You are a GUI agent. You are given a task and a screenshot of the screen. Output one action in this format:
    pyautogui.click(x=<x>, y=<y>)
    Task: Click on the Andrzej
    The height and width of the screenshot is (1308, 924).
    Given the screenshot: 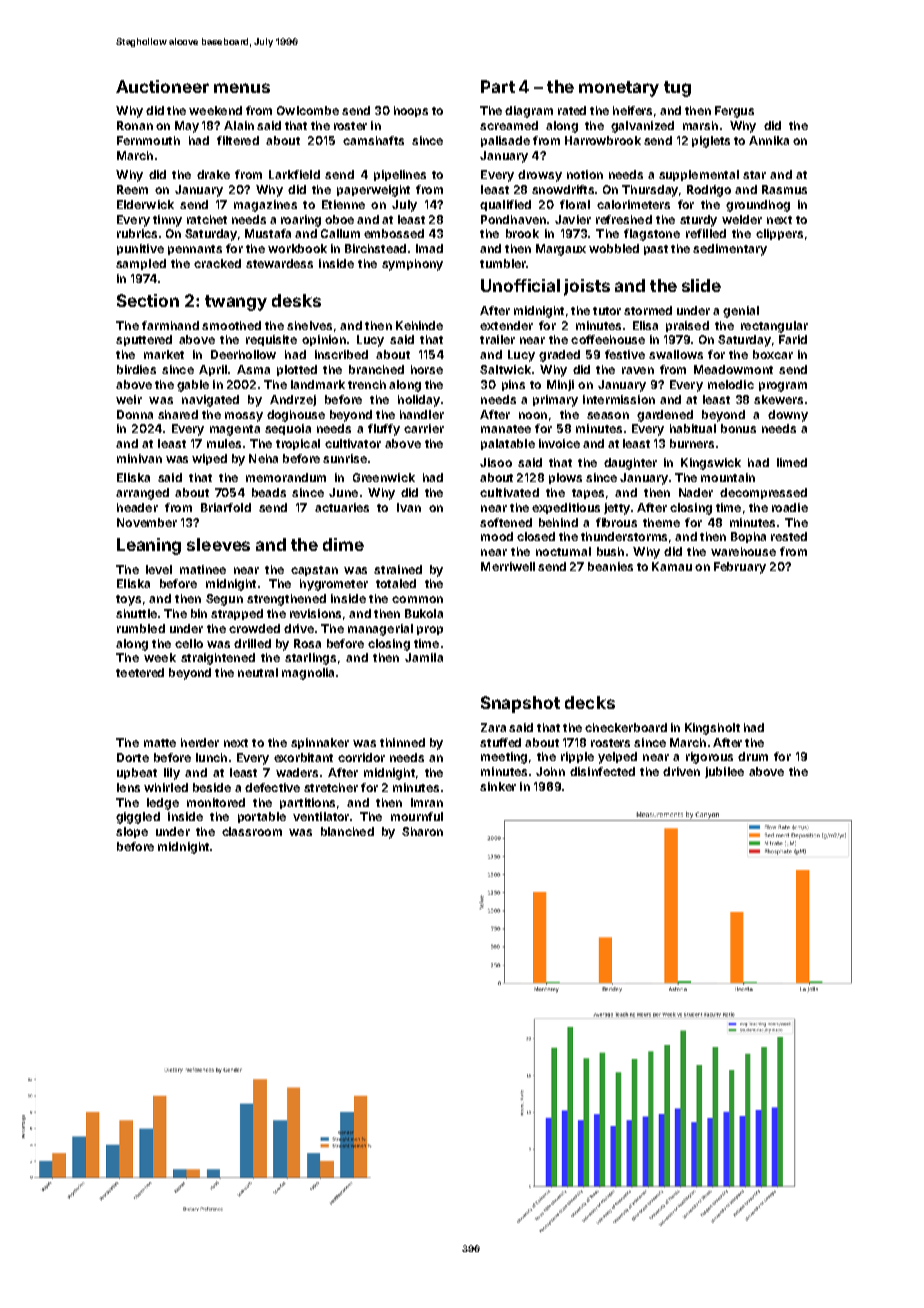 What is the action you would take?
    pyautogui.click(x=293, y=400)
